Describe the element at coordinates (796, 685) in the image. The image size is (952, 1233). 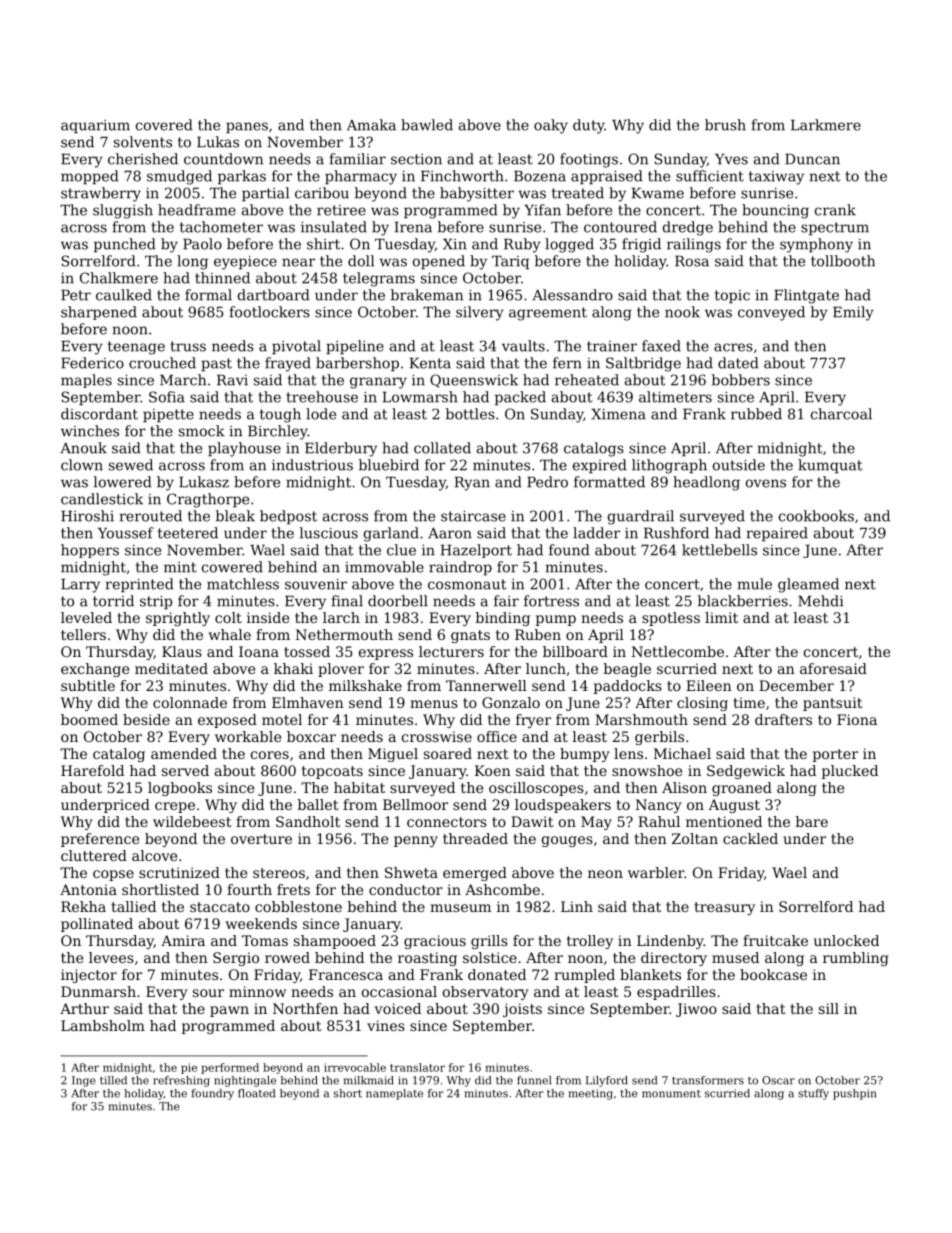
I see `December` at that location.
